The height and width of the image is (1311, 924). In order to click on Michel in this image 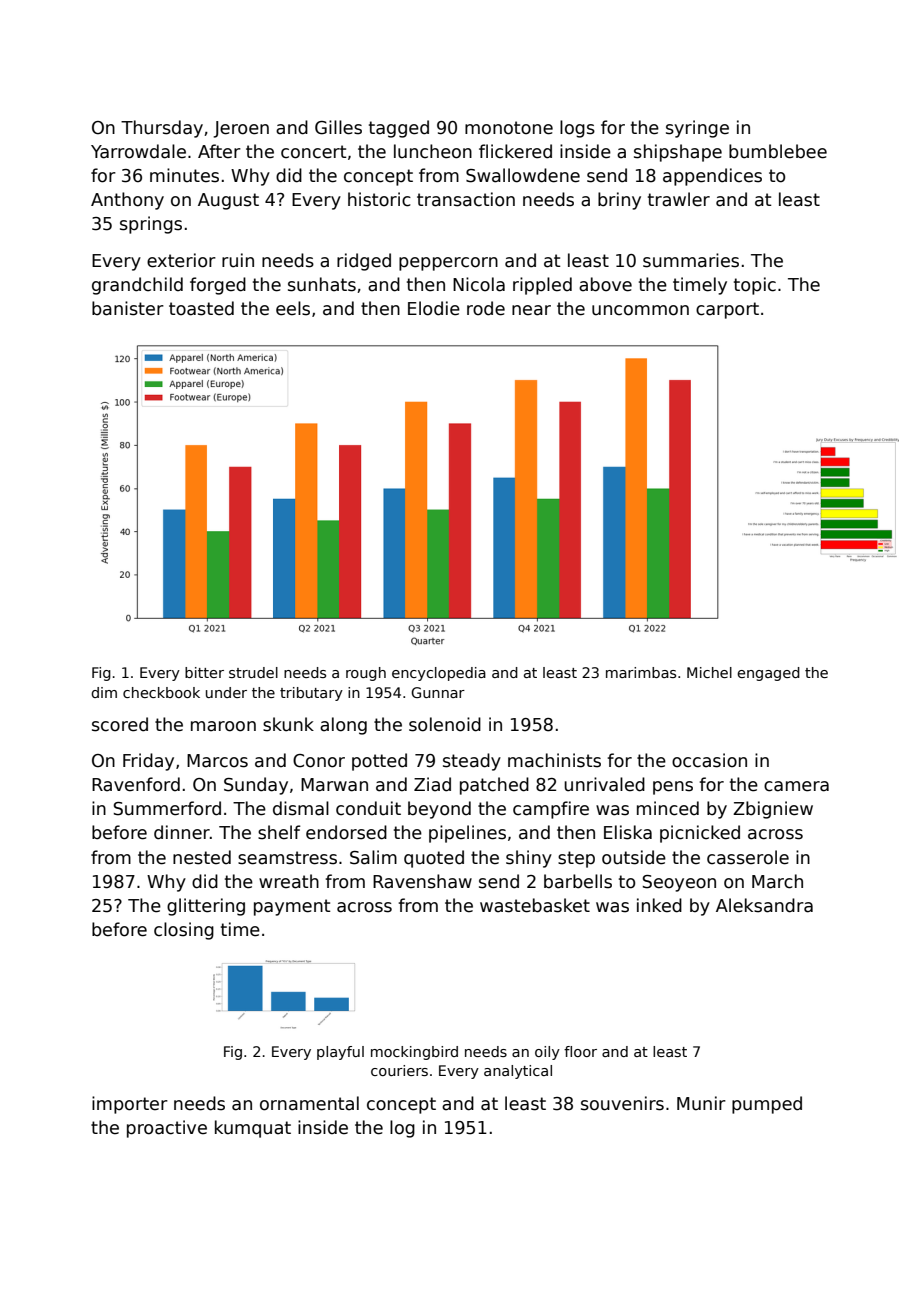, I will do `click(709, 672)`.
